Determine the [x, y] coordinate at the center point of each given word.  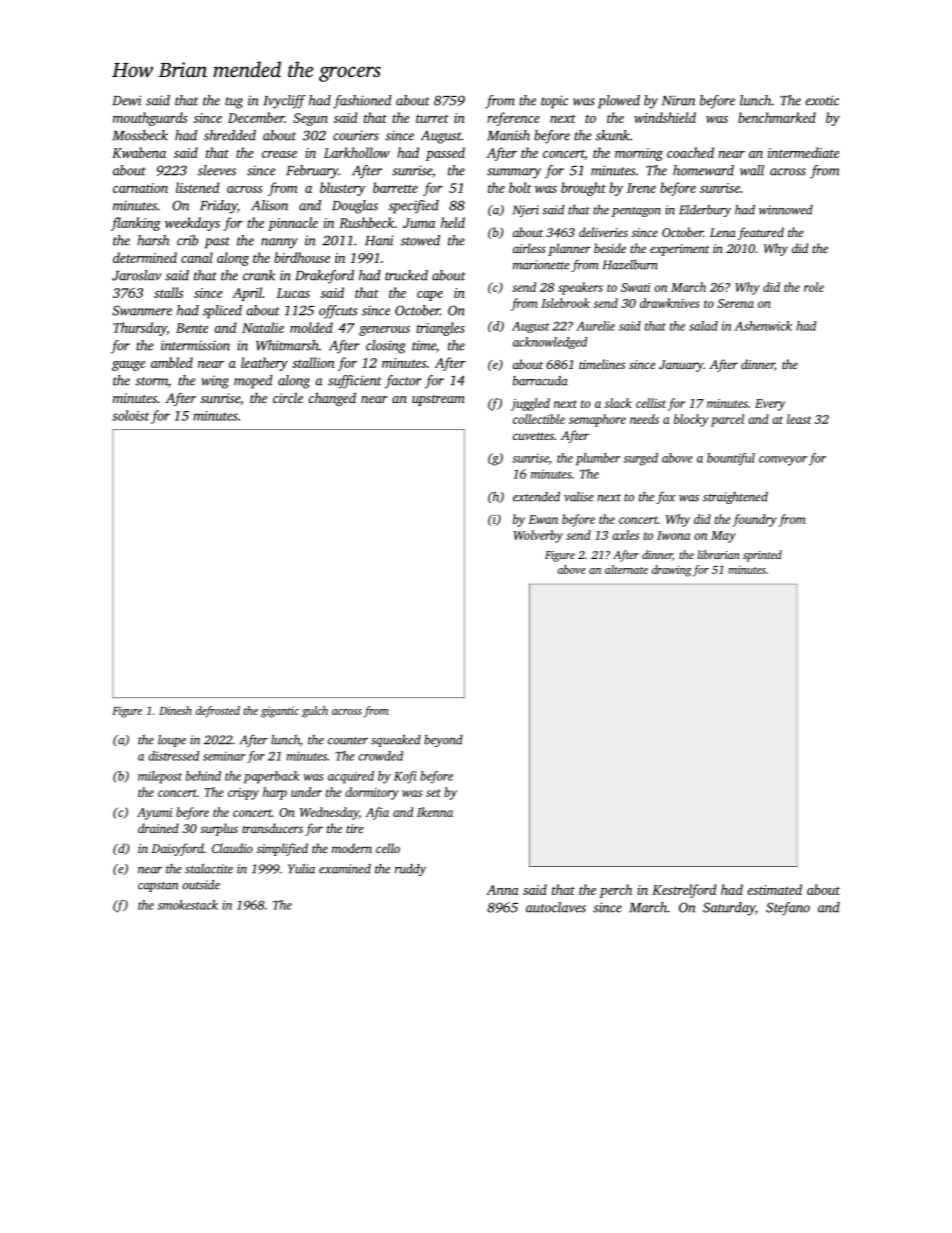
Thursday [140, 329]
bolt [520, 187]
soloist [130, 415]
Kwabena [139, 152]
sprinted [762, 556]
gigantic [280, 712]
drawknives [670, 303]
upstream [438, 400]
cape [430, 296]
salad [703, 326]
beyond [443, 741]
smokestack [187, 905]
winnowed [786, 210]
